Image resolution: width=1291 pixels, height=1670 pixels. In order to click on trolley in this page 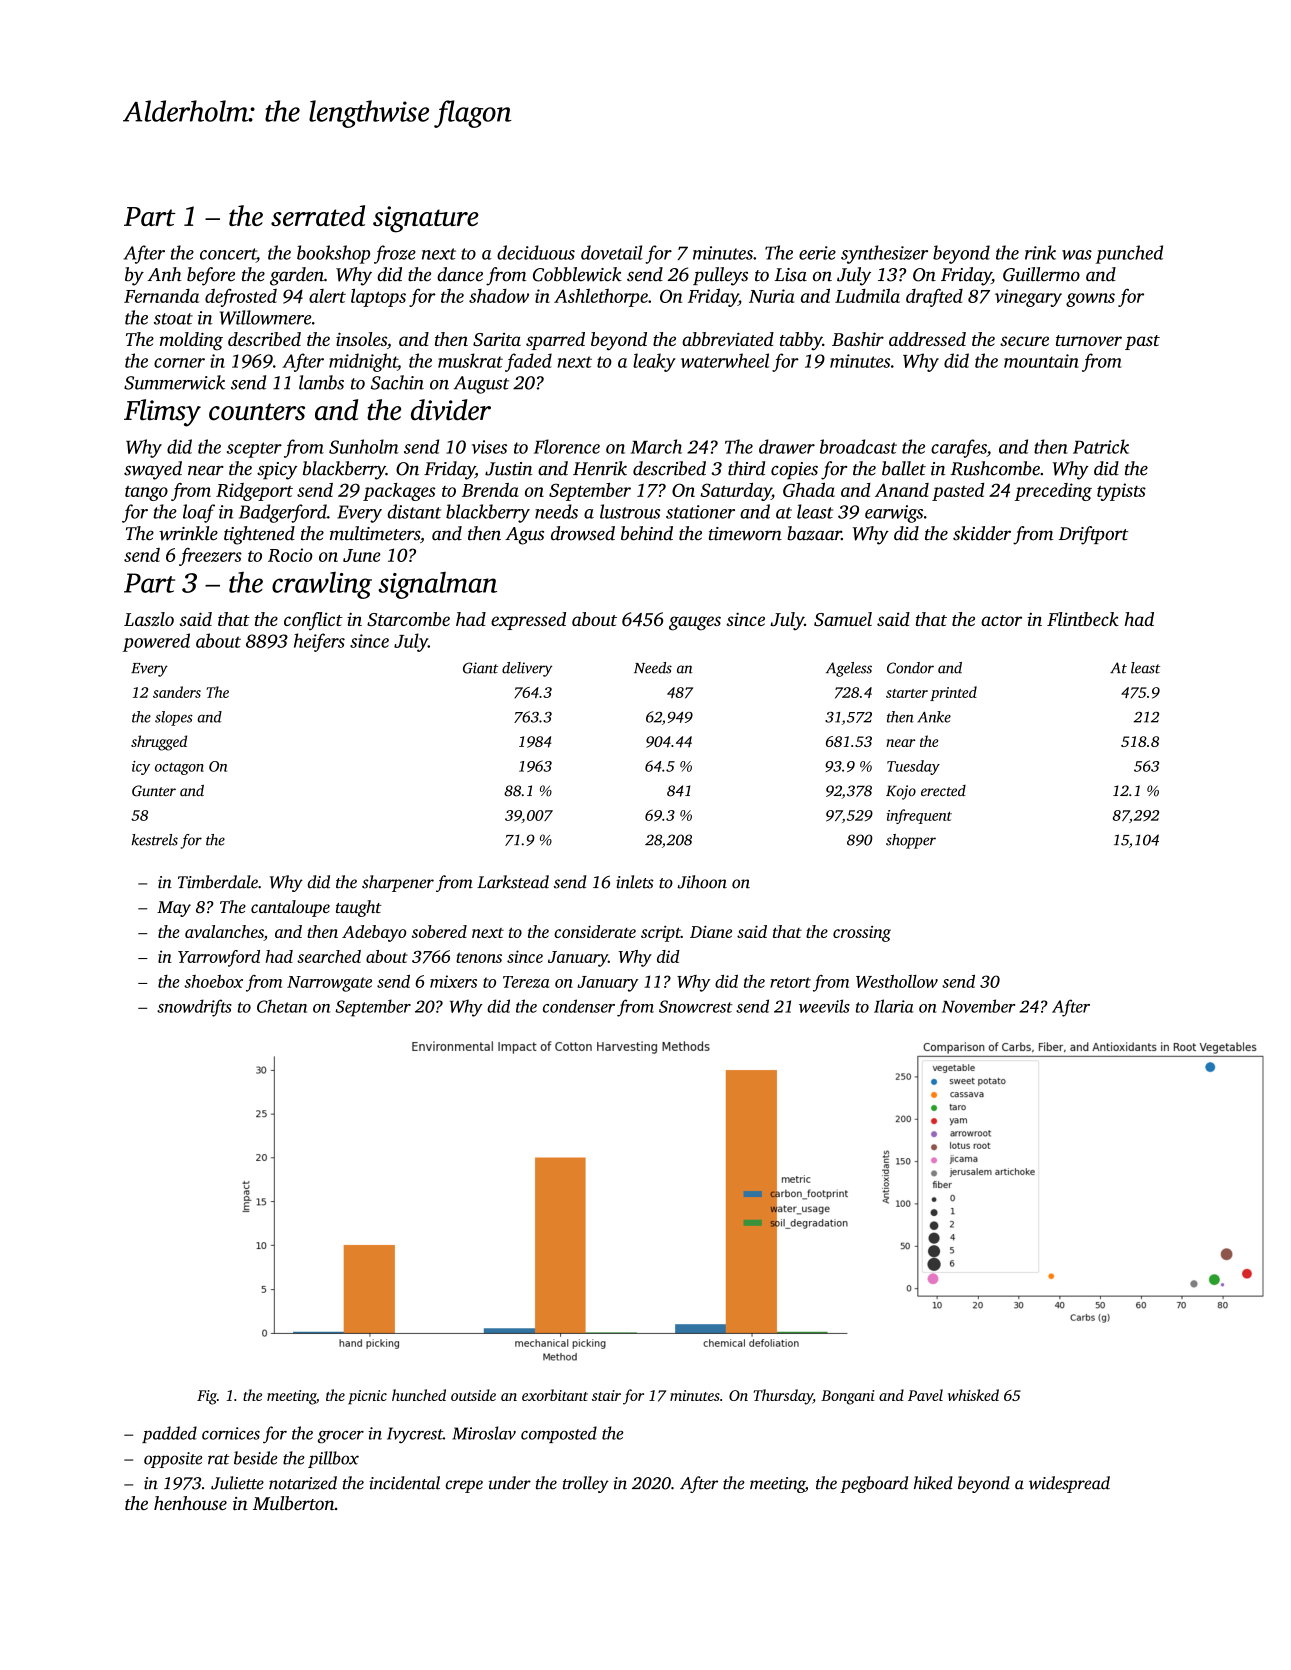, I will do `click(586, 1484)`.
